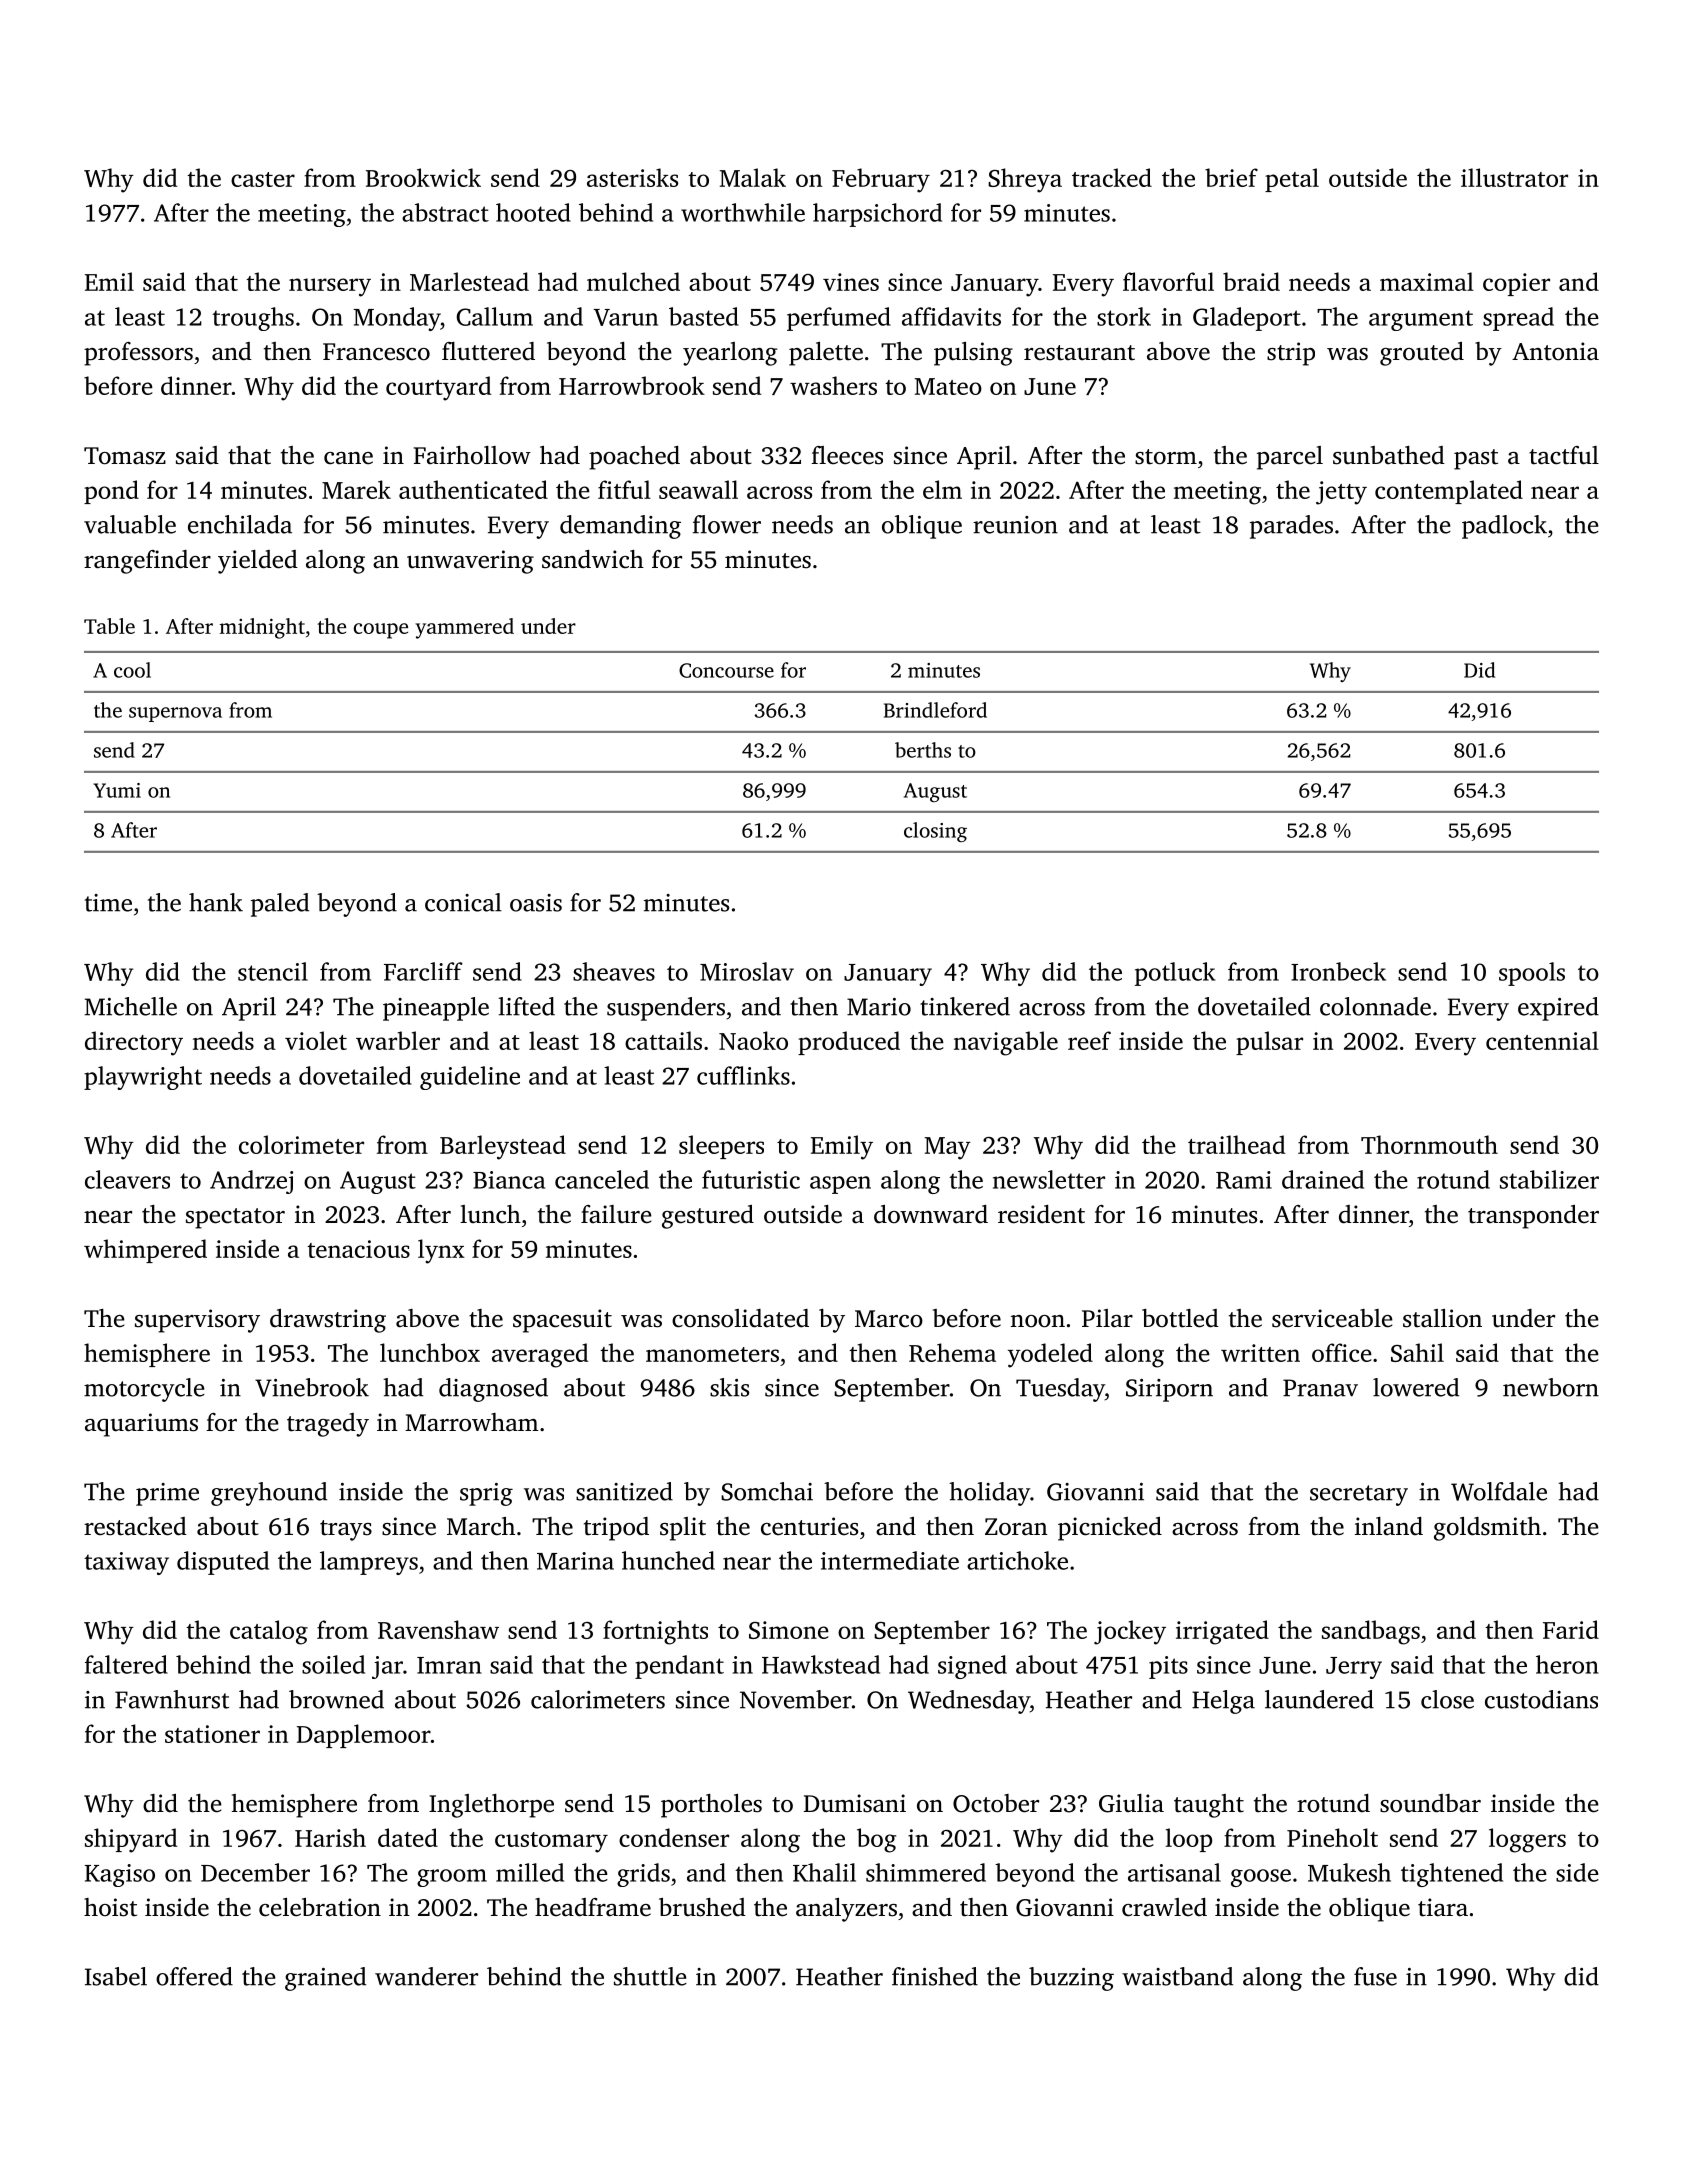  What do you see at coordinates (1291, 527) in the image?
I see `parades` at bounding box center [1291, 527].
